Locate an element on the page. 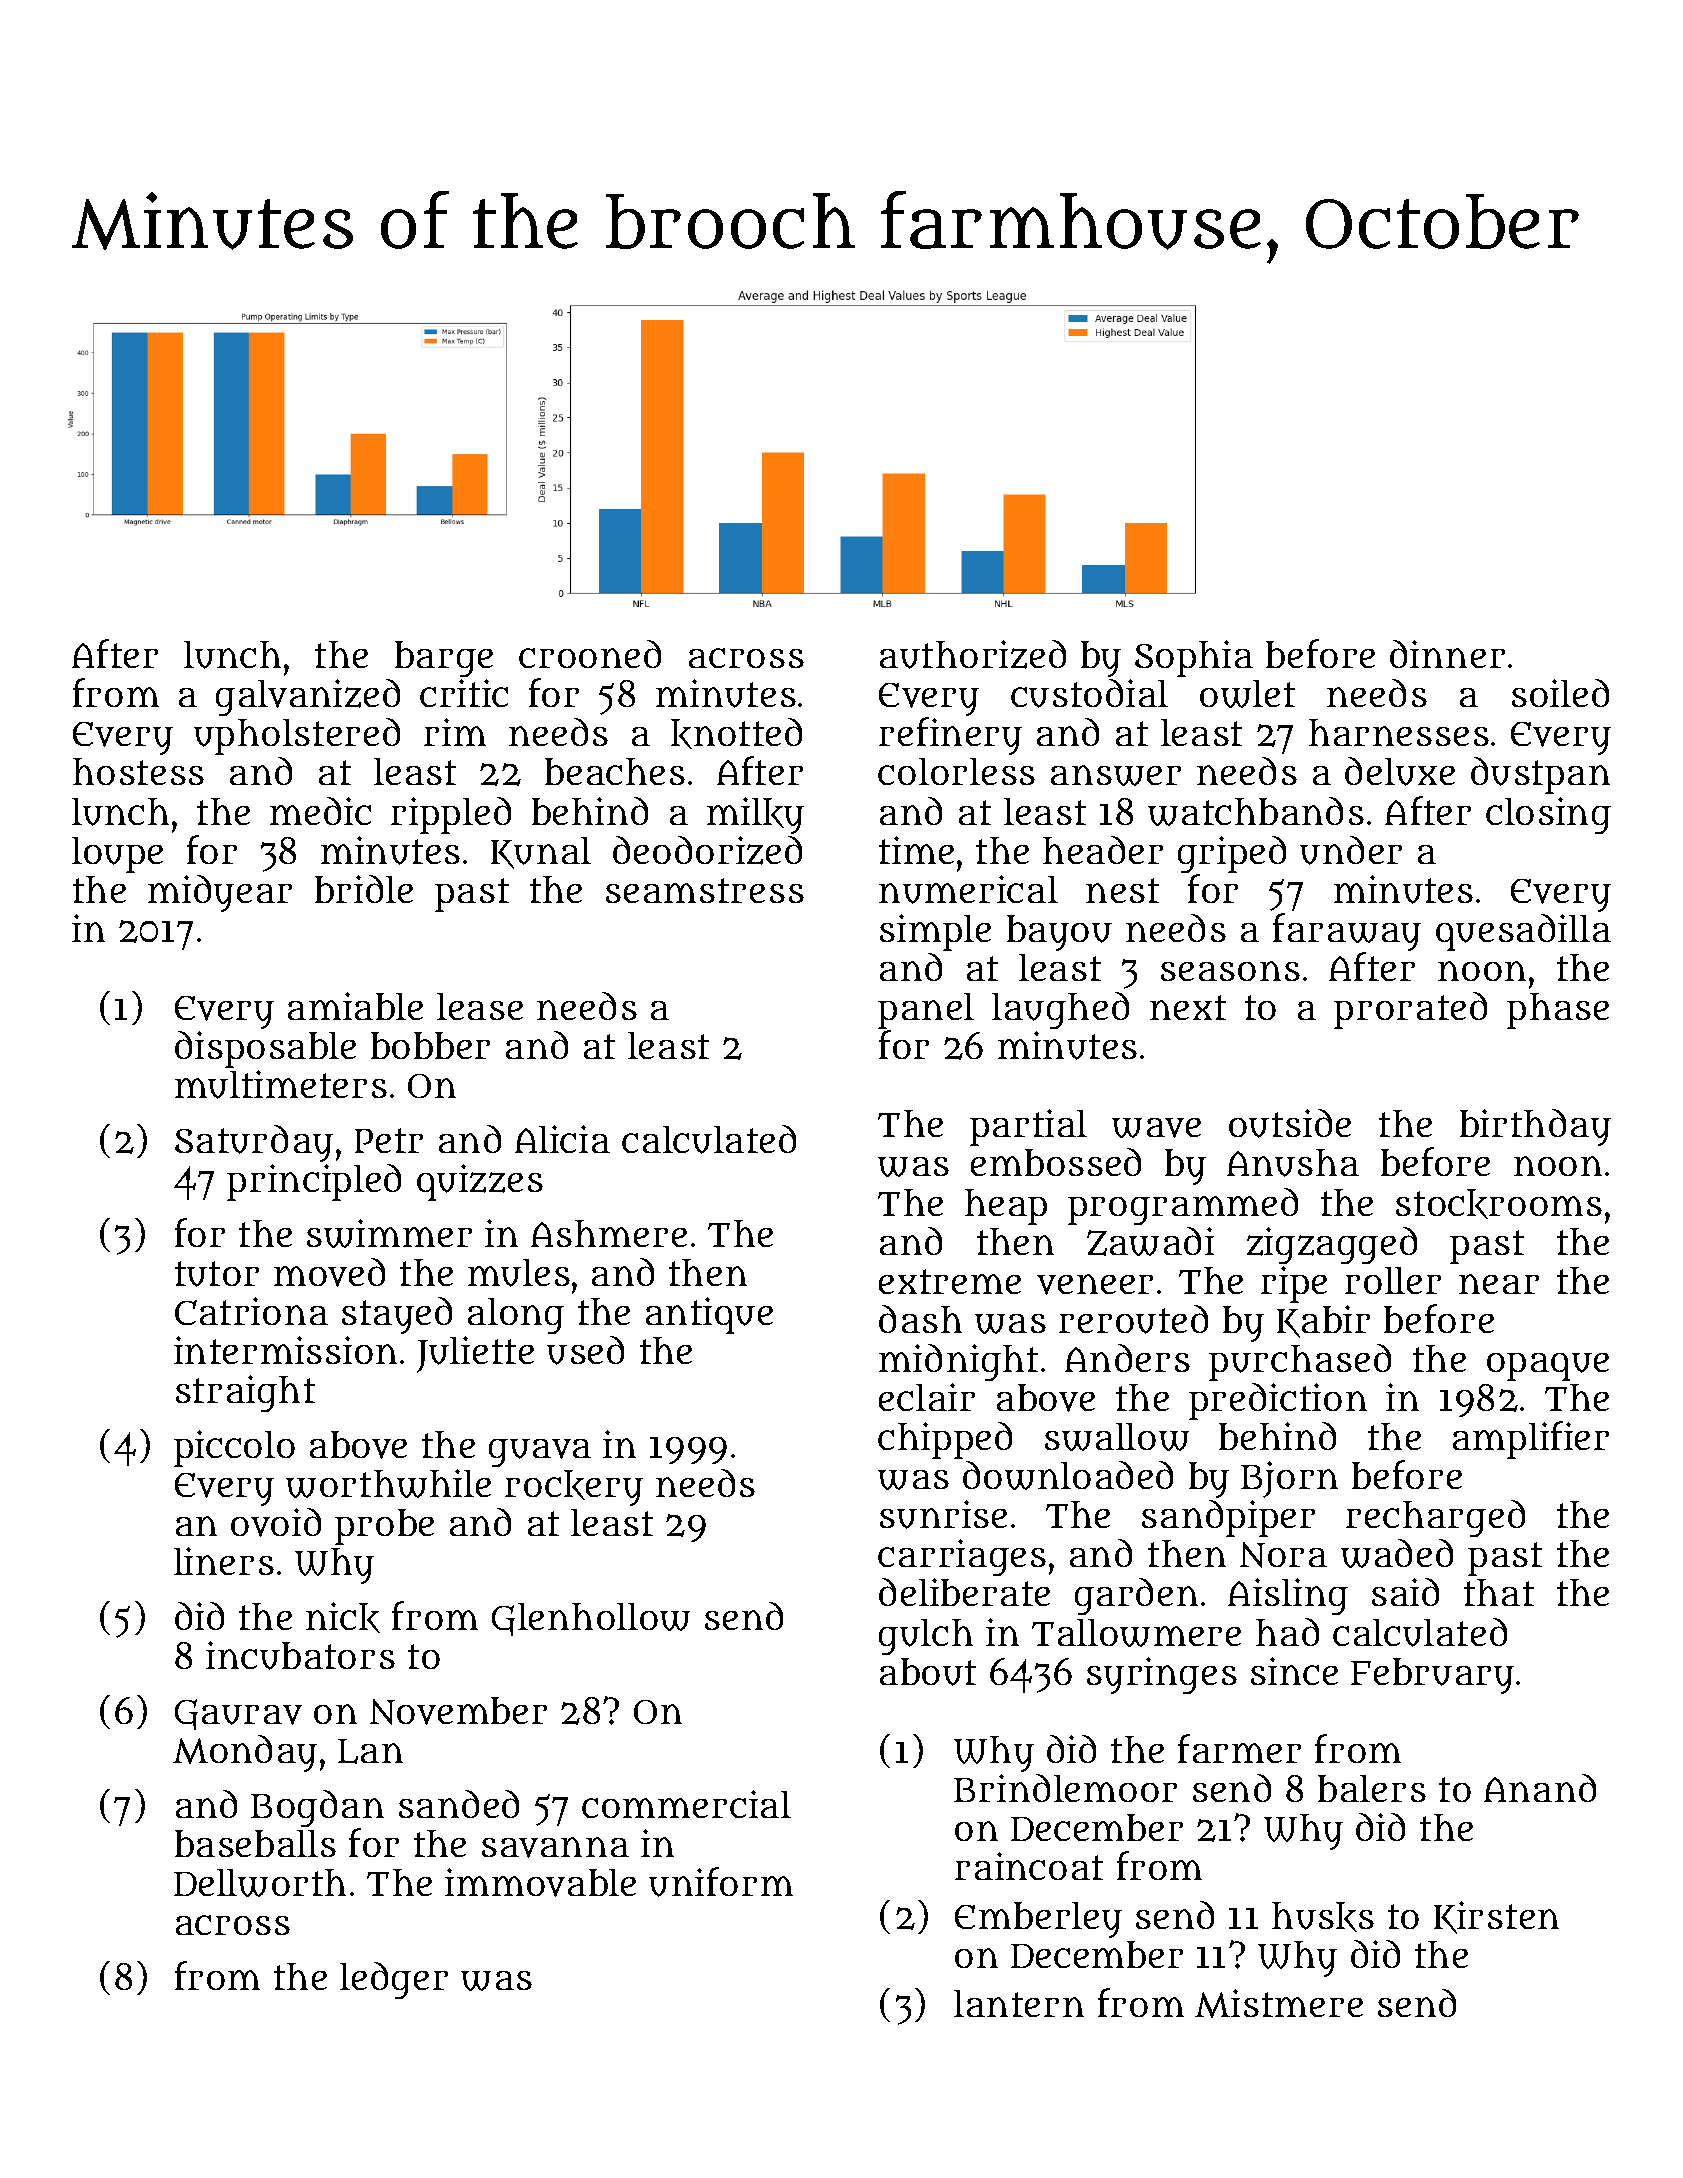  closing is located at coordinates (1548, 815).
